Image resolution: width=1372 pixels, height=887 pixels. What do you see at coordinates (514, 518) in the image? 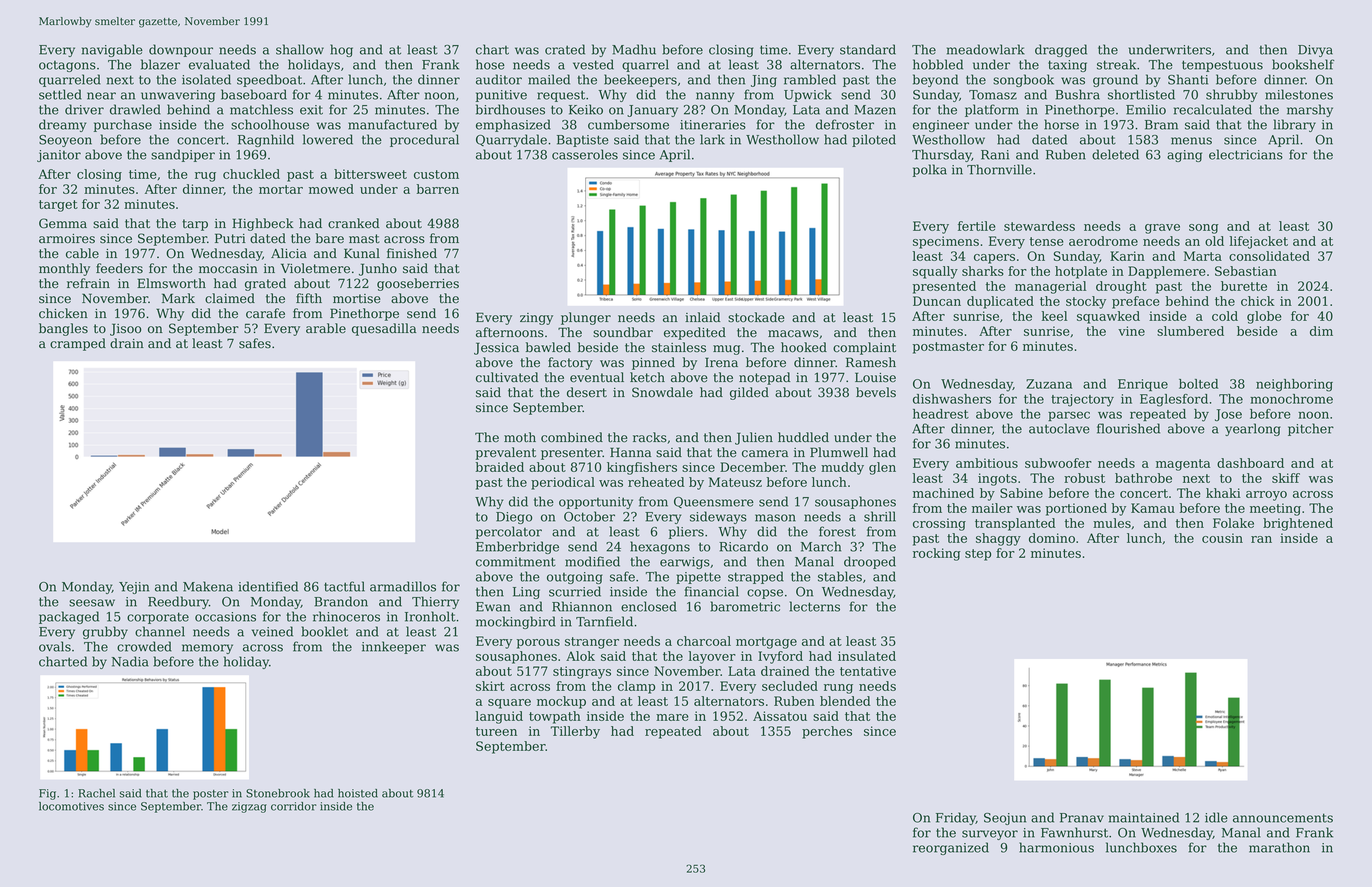
I see `Diego` at bounding box center [514, 518].
